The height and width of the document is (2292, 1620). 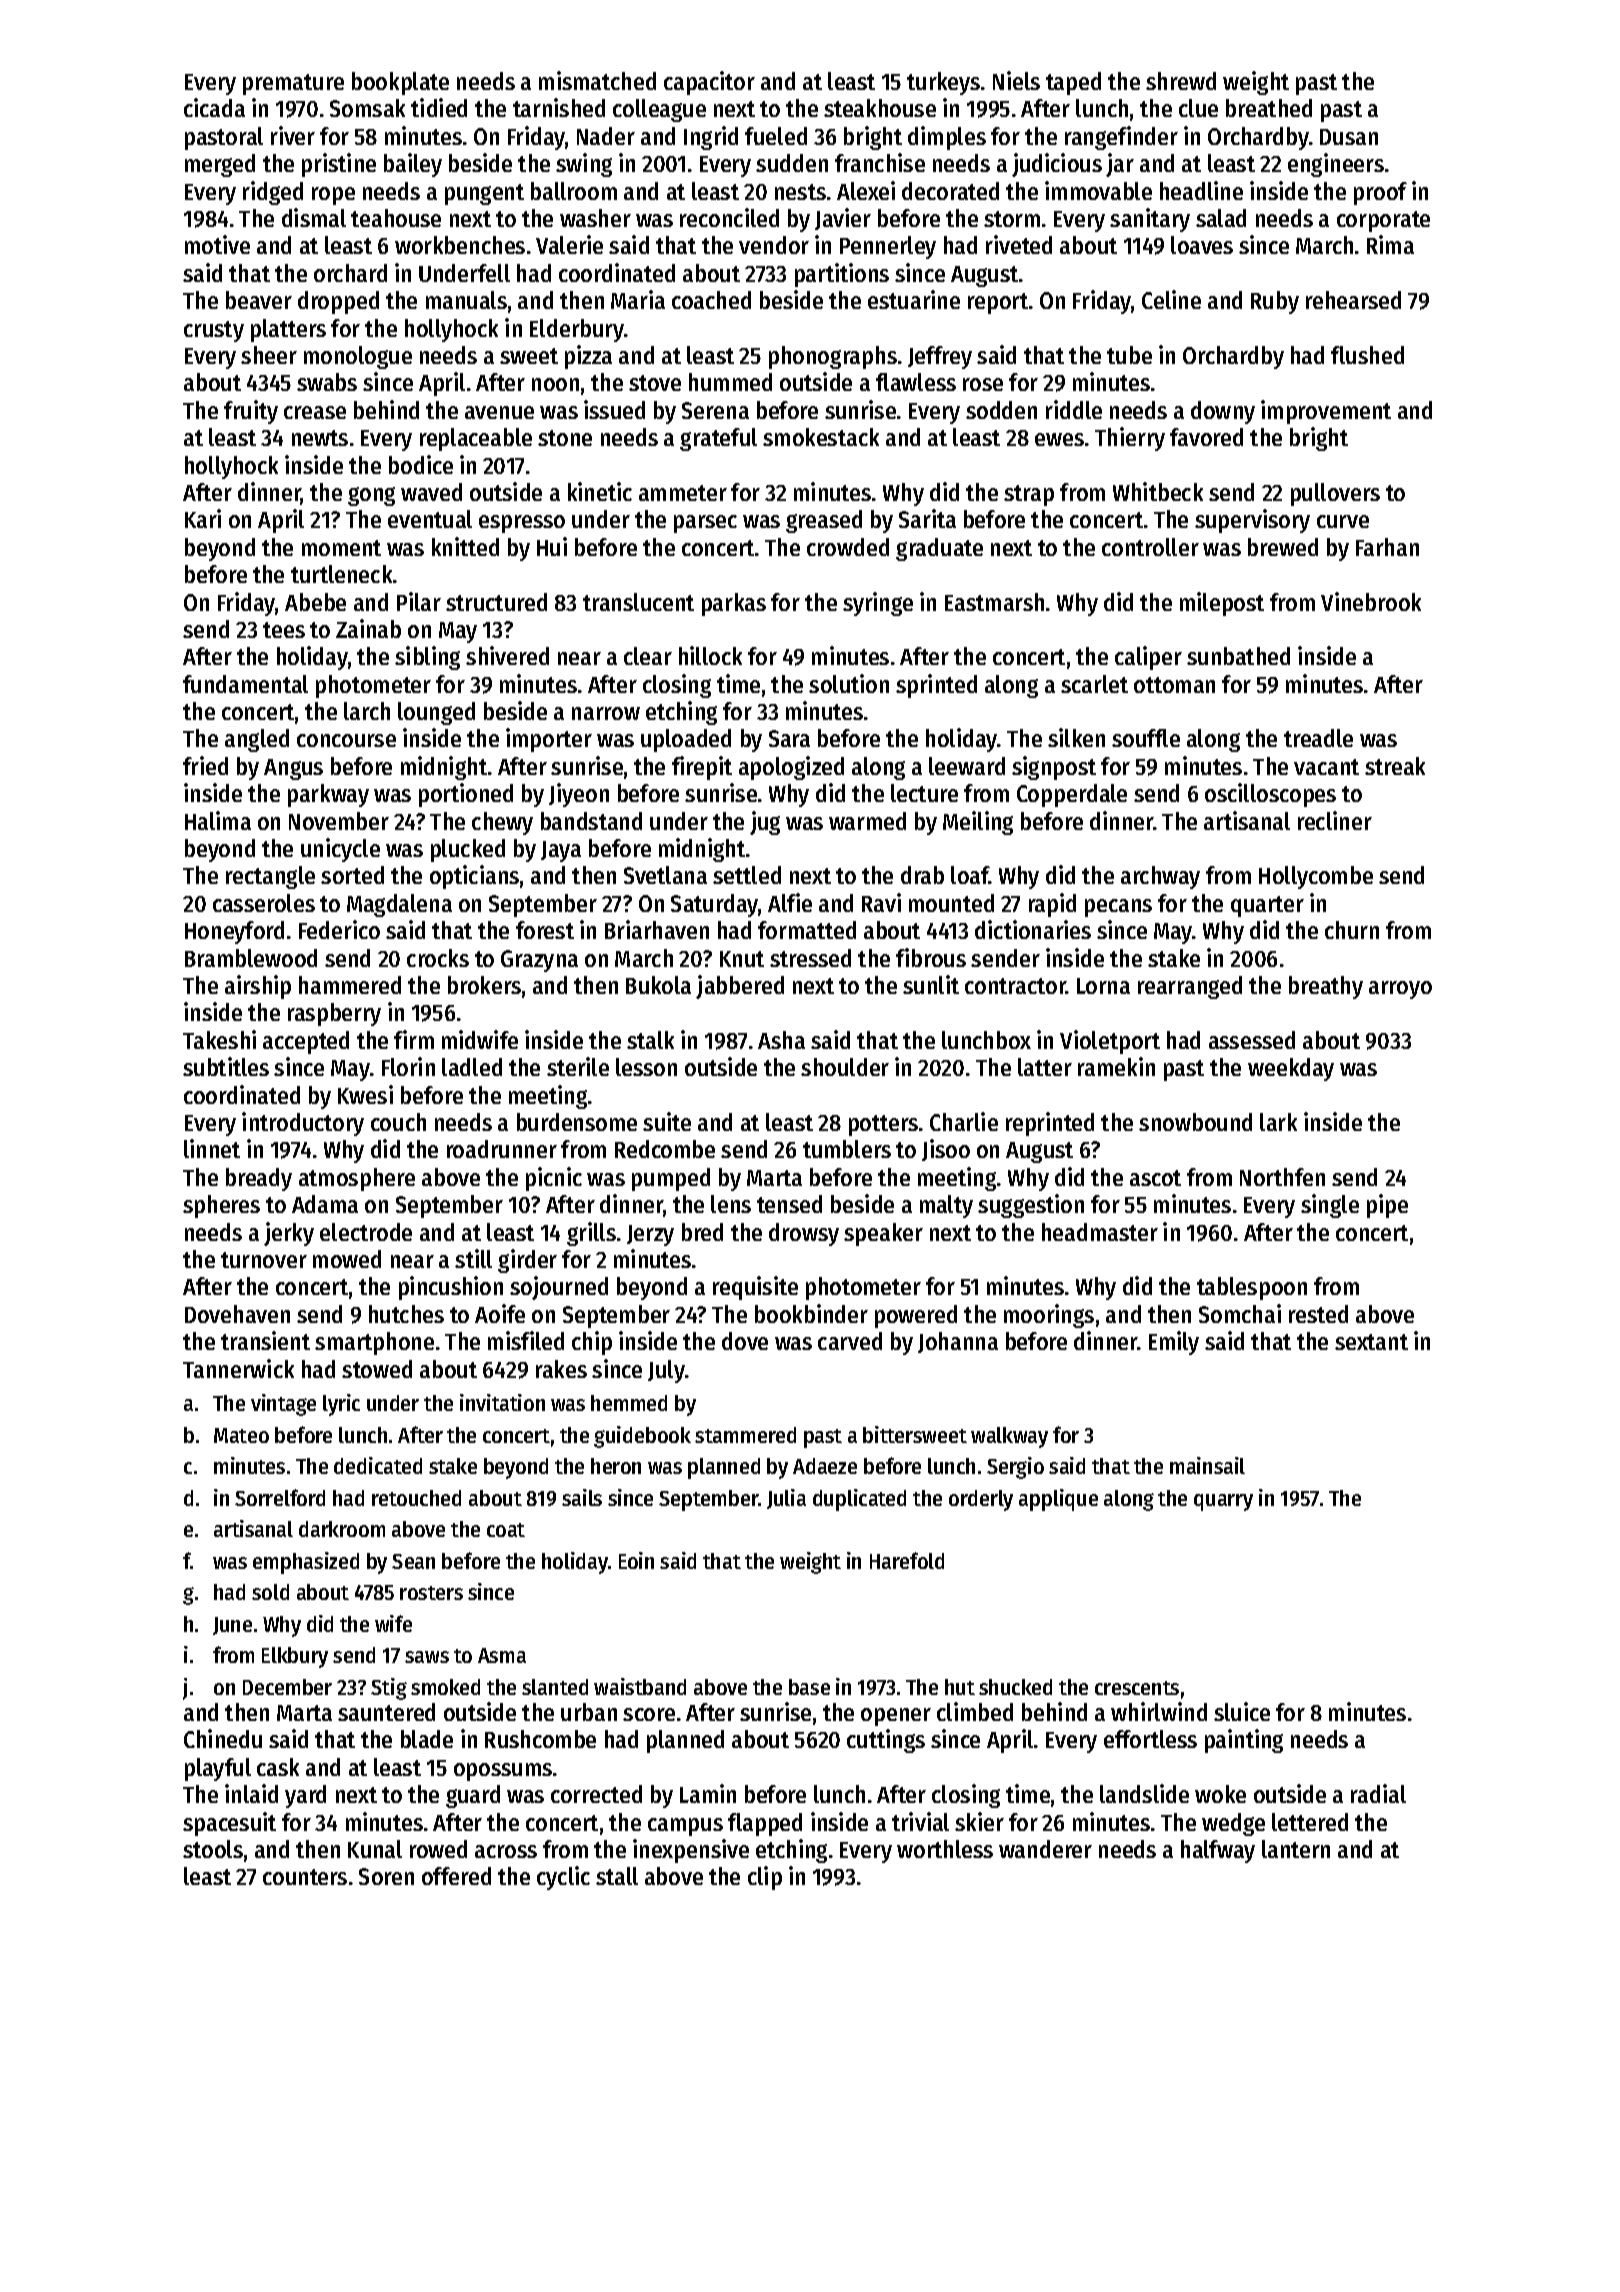 What do you see at coordinates (1252, 521) in the document?
I see `supervisory` at bounding box center [1252, 521].
